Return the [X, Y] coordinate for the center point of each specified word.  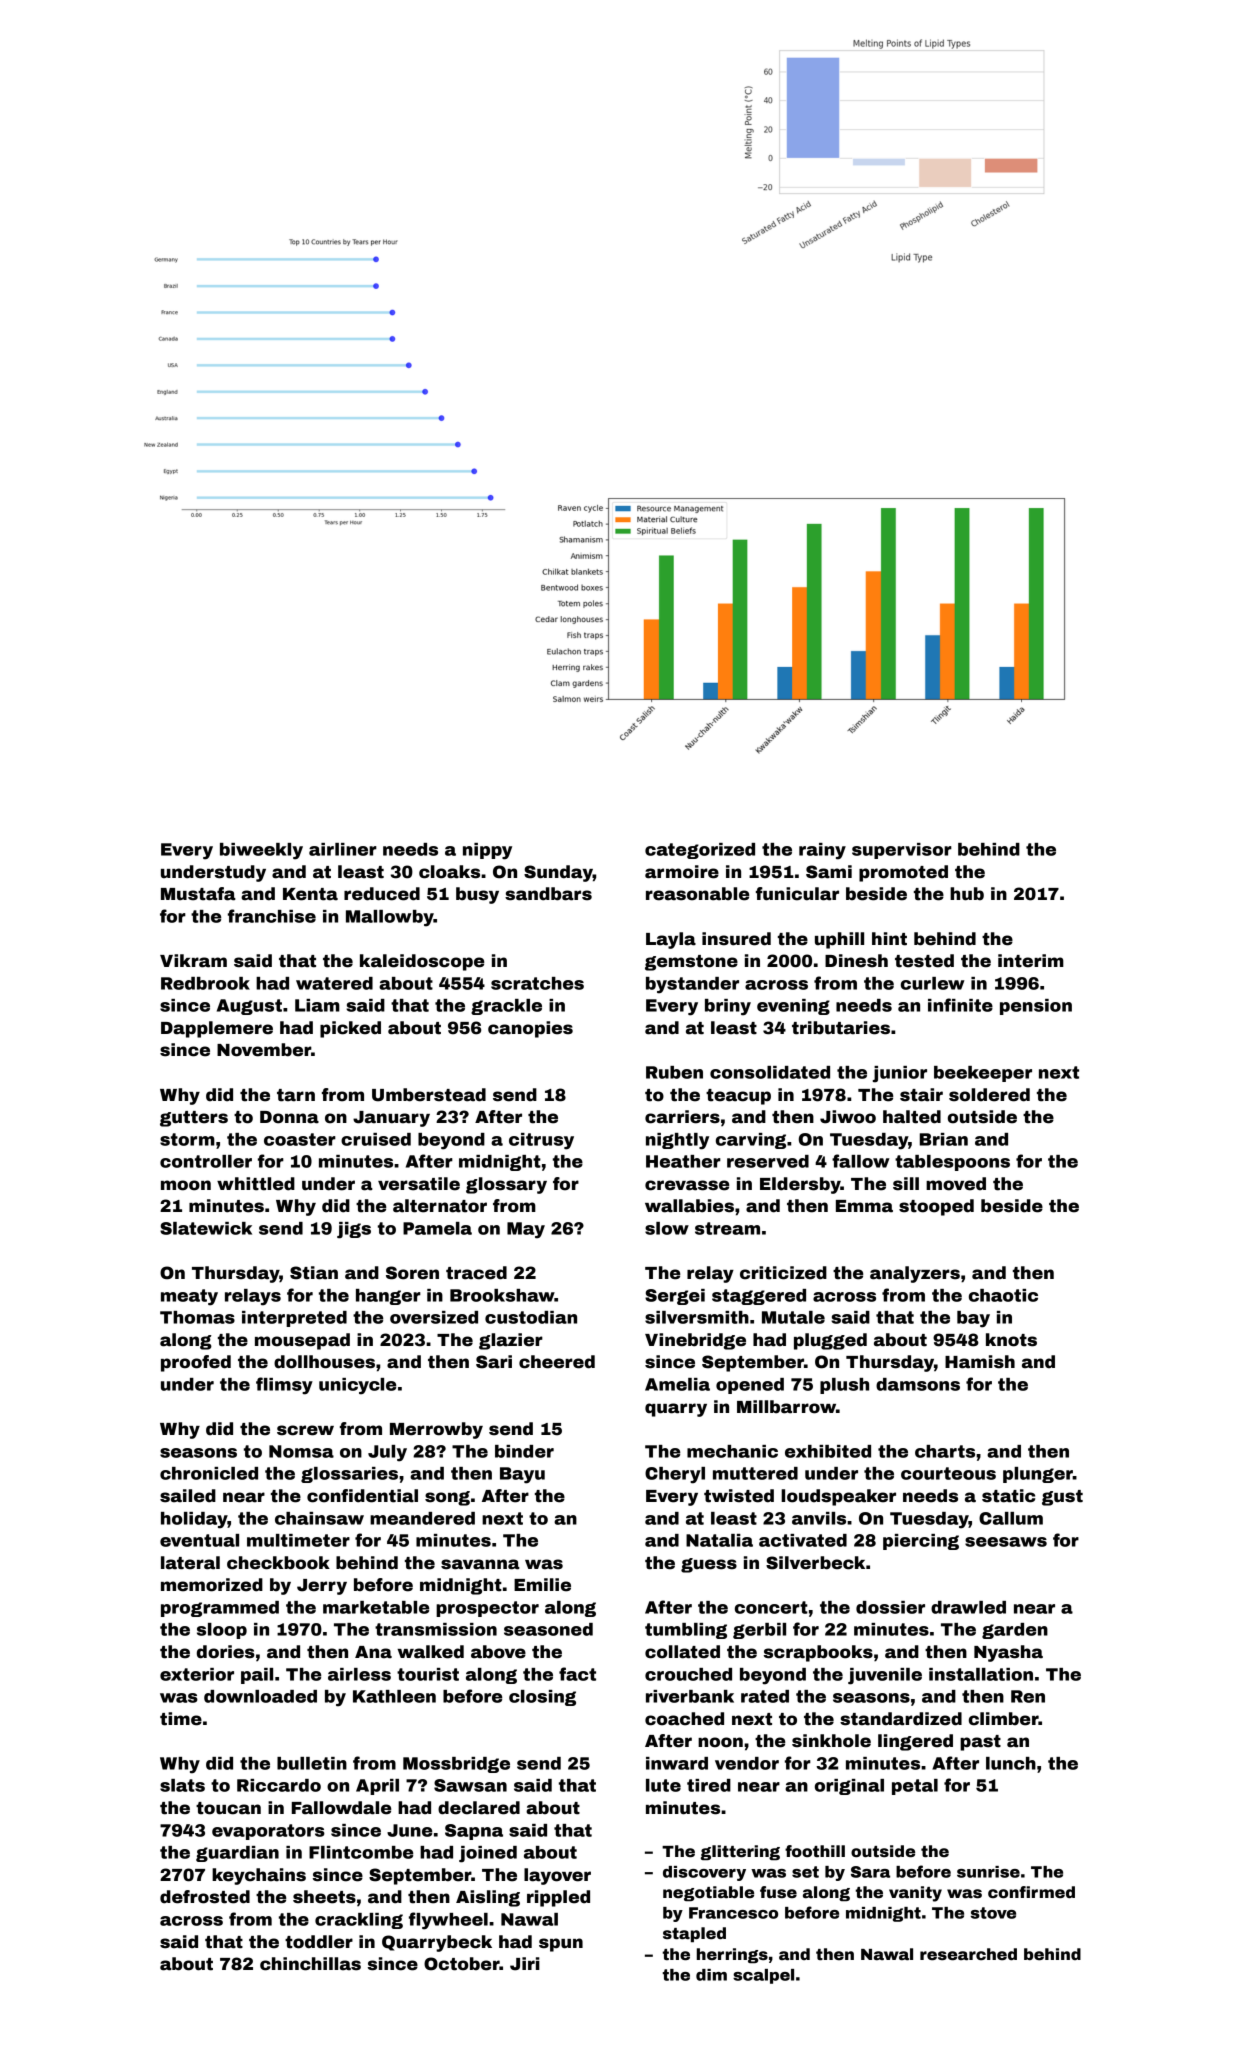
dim [711, 1975]
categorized [700, 851]
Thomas [197, 1317]
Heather [683, 1161]
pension [1036, 1007]
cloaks [449, 872]
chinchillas [310, 1964]
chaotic [1003, 1295]
